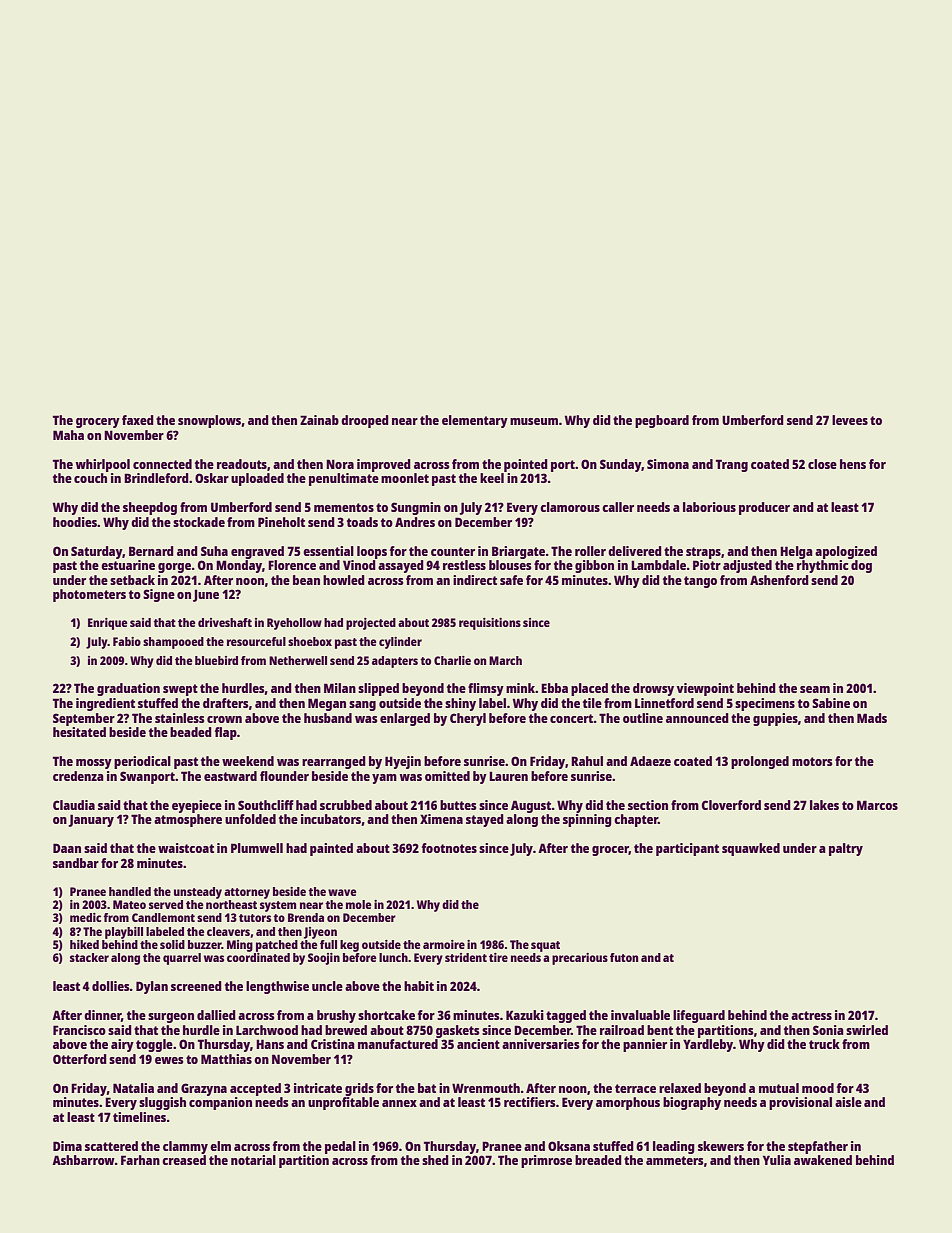 This screenshot has height=1233, width=952. Describe the element at coordinates (140, 1160) in the screenshot. I see `Farhan` at that location.
